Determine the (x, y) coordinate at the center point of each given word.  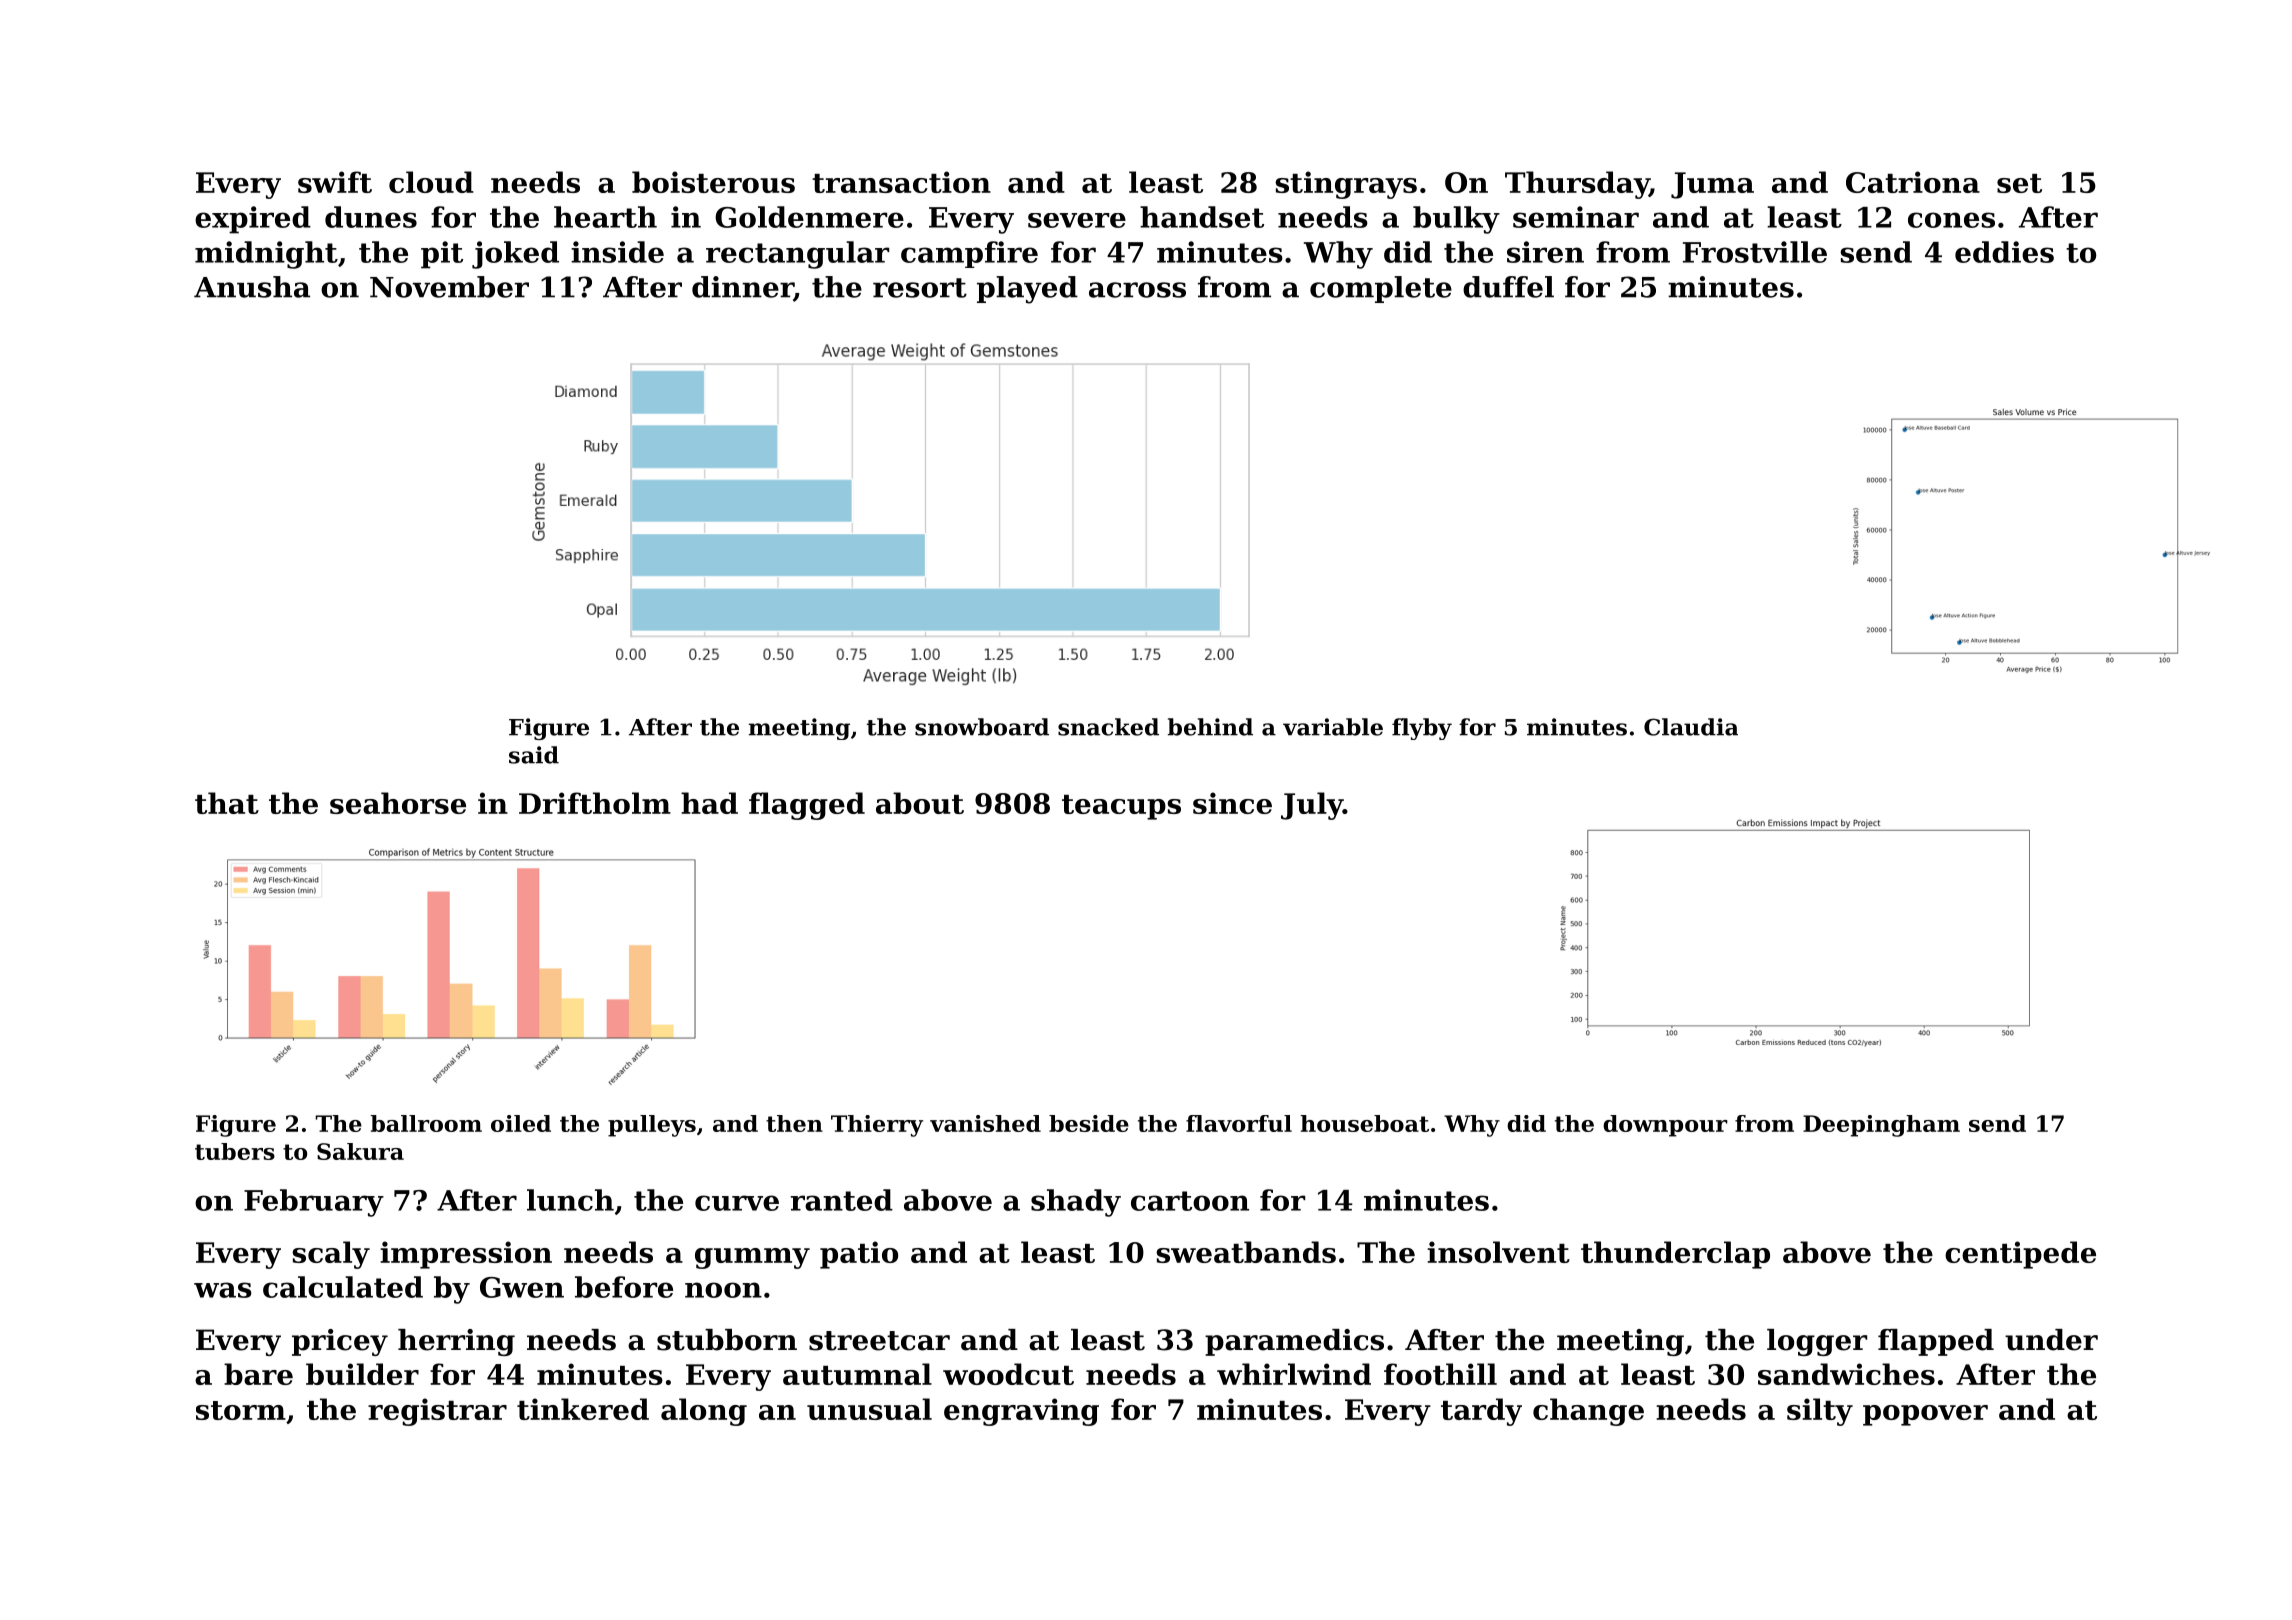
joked (515, 255)
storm (241, 1410)
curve (737, 1203)
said (534, 755)
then (794, 1123)
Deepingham (1881, 1126)
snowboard (982, 727)
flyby (1422, 729)
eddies (2004, 252)
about (920, 803)
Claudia (1691, 727)
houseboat (1364, 1123)
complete (1381, 289)
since (1232, 803)
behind (1210, 727)
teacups (1121, 807)
